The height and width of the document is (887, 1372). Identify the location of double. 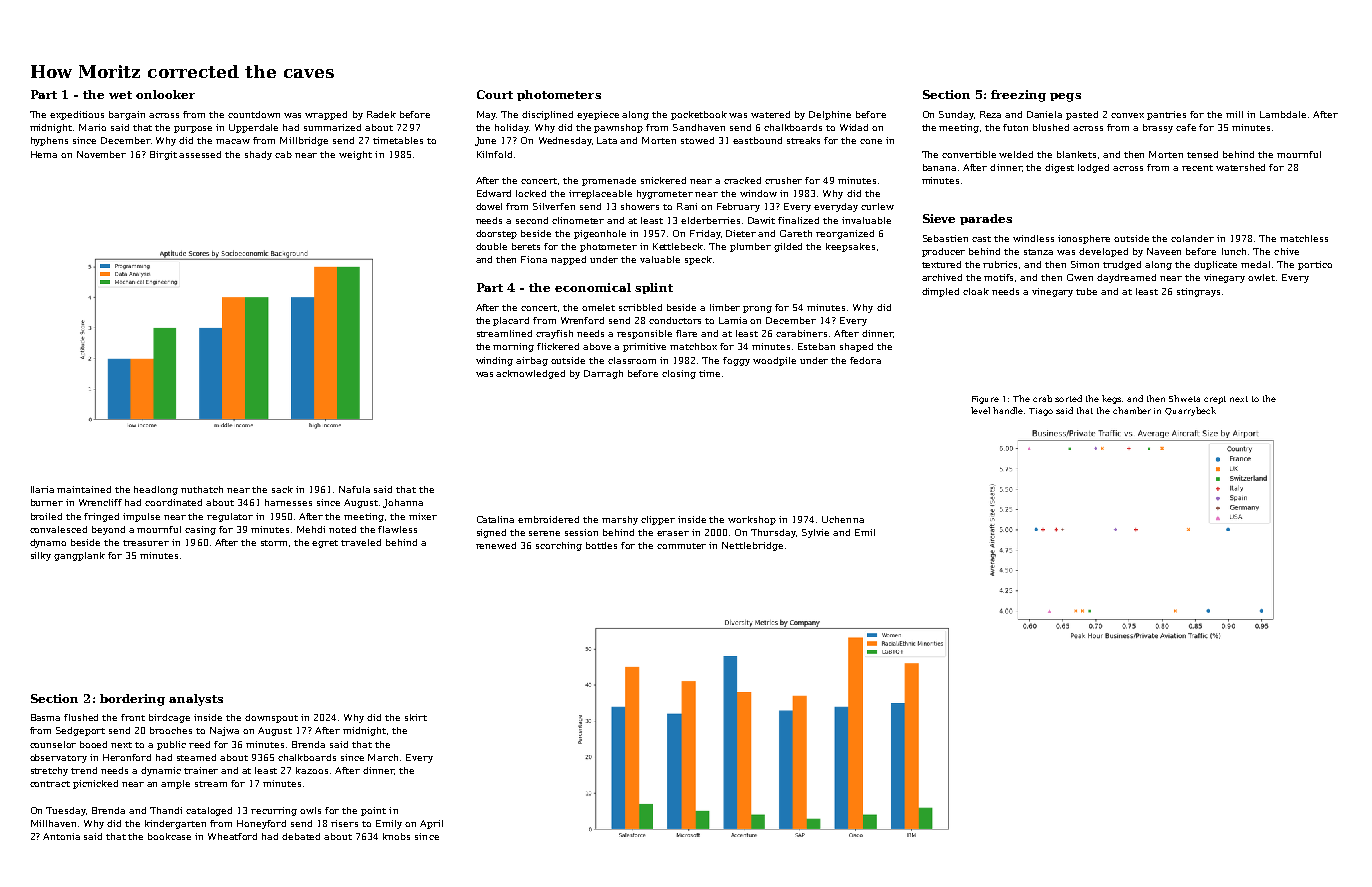
(491, 246).
